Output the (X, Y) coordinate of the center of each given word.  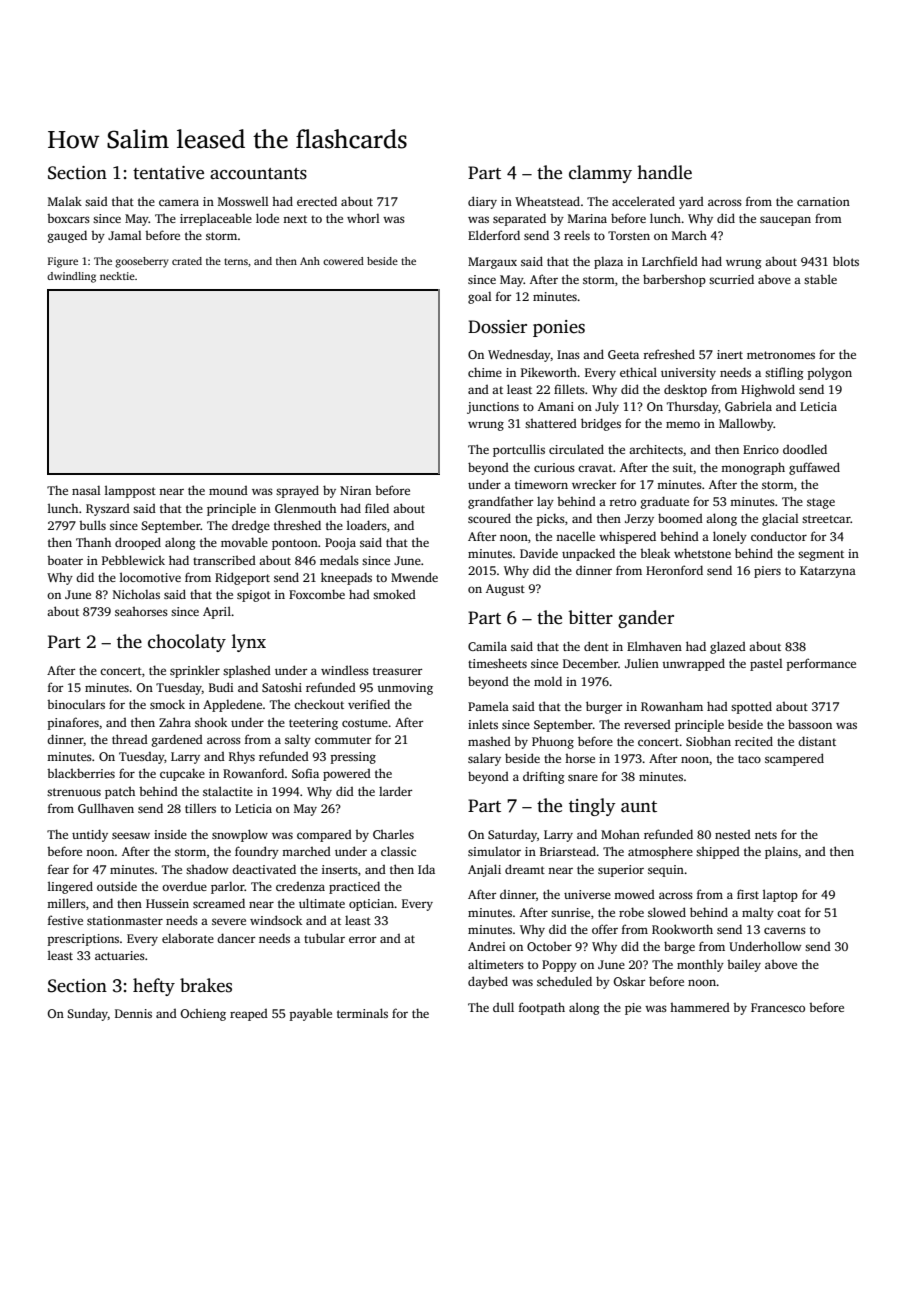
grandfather (500, 502)
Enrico (761, 449)
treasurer (397, 671)
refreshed (669, 354)
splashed (247, 671)
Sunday (87, 1014)
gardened (177, 740)
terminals (362, 1013)
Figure (63, 262)
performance (821, 664)
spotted (751, 707)
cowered (343, 261)
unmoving (405, 689)
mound (228, 490)
